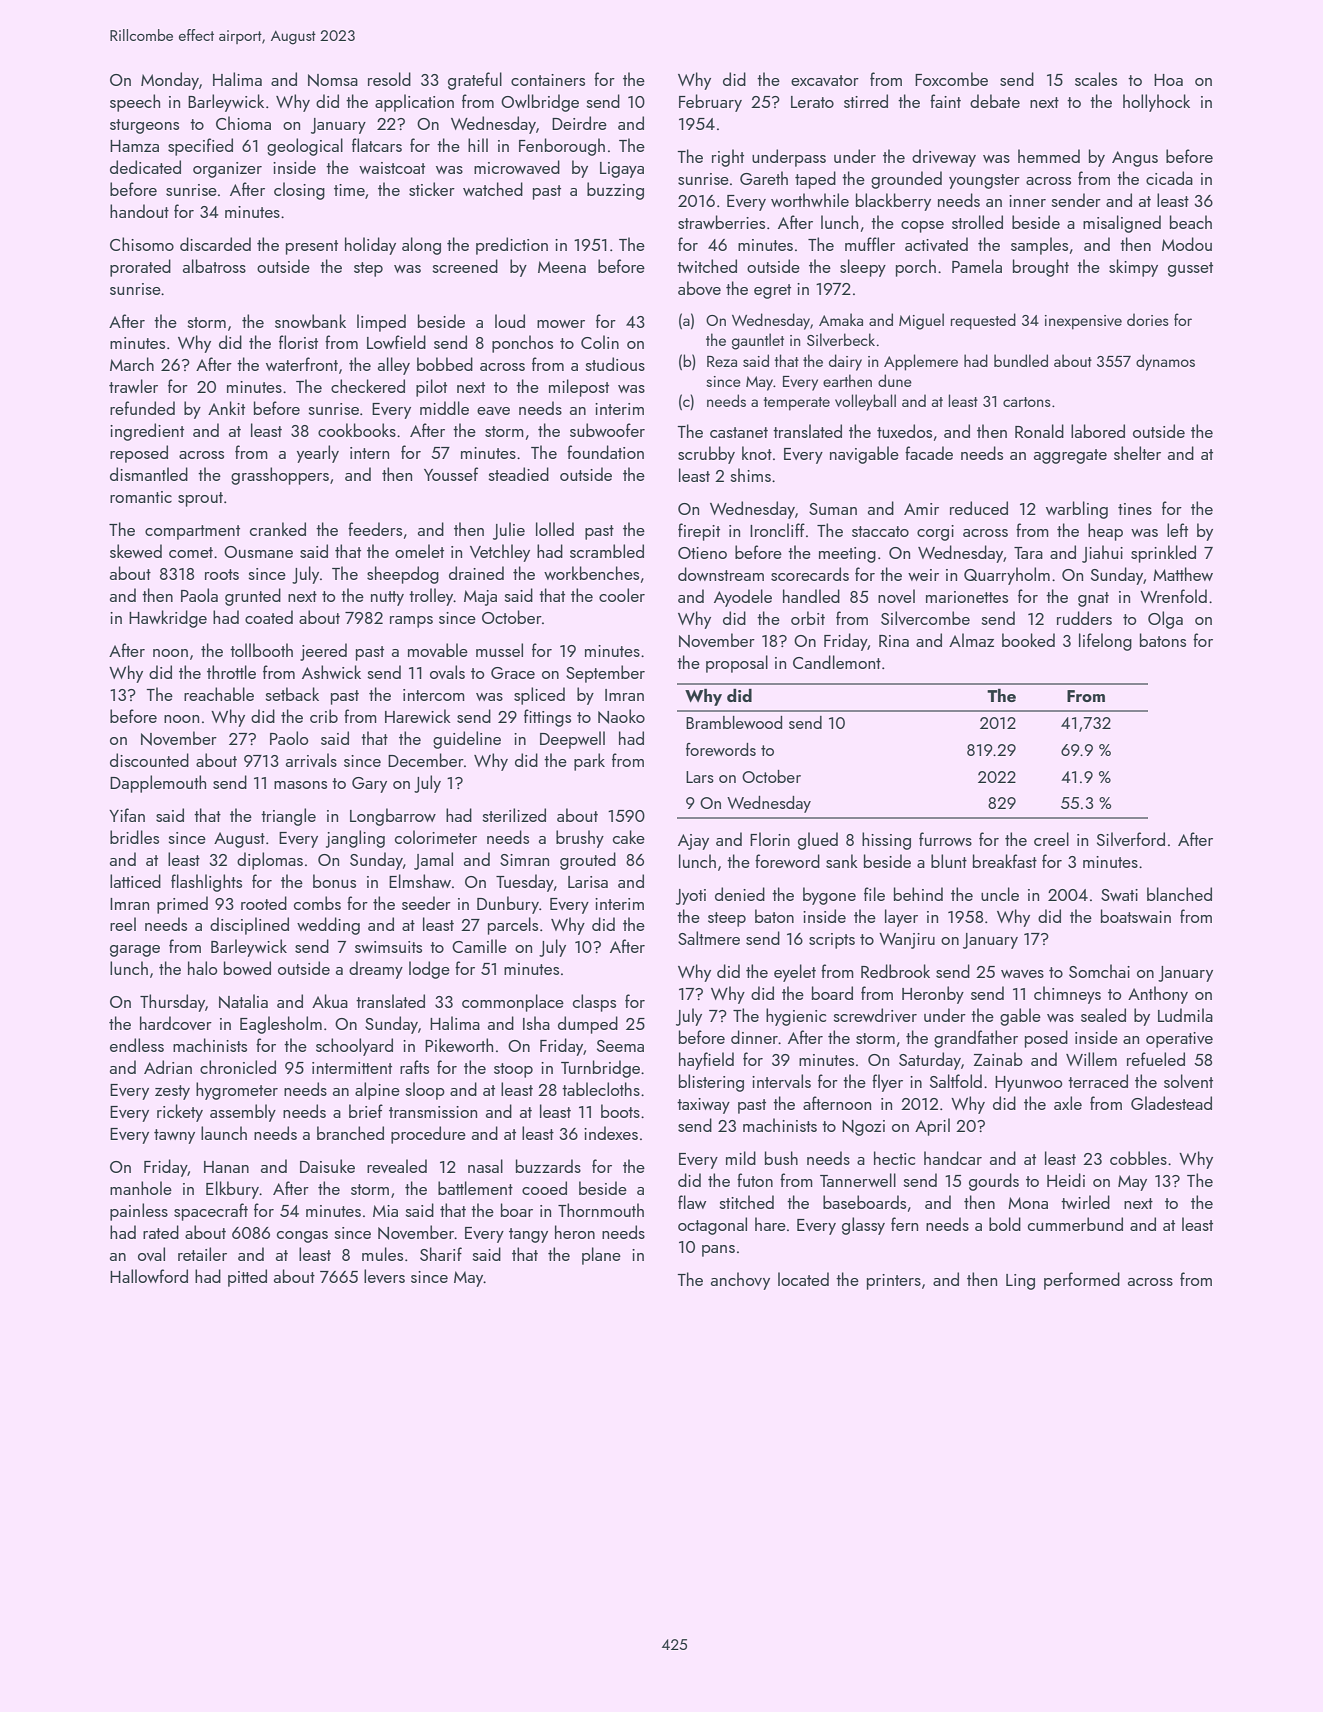 The image size is (1323, 1712). I want to click on pitted, so click(247, 1278).
